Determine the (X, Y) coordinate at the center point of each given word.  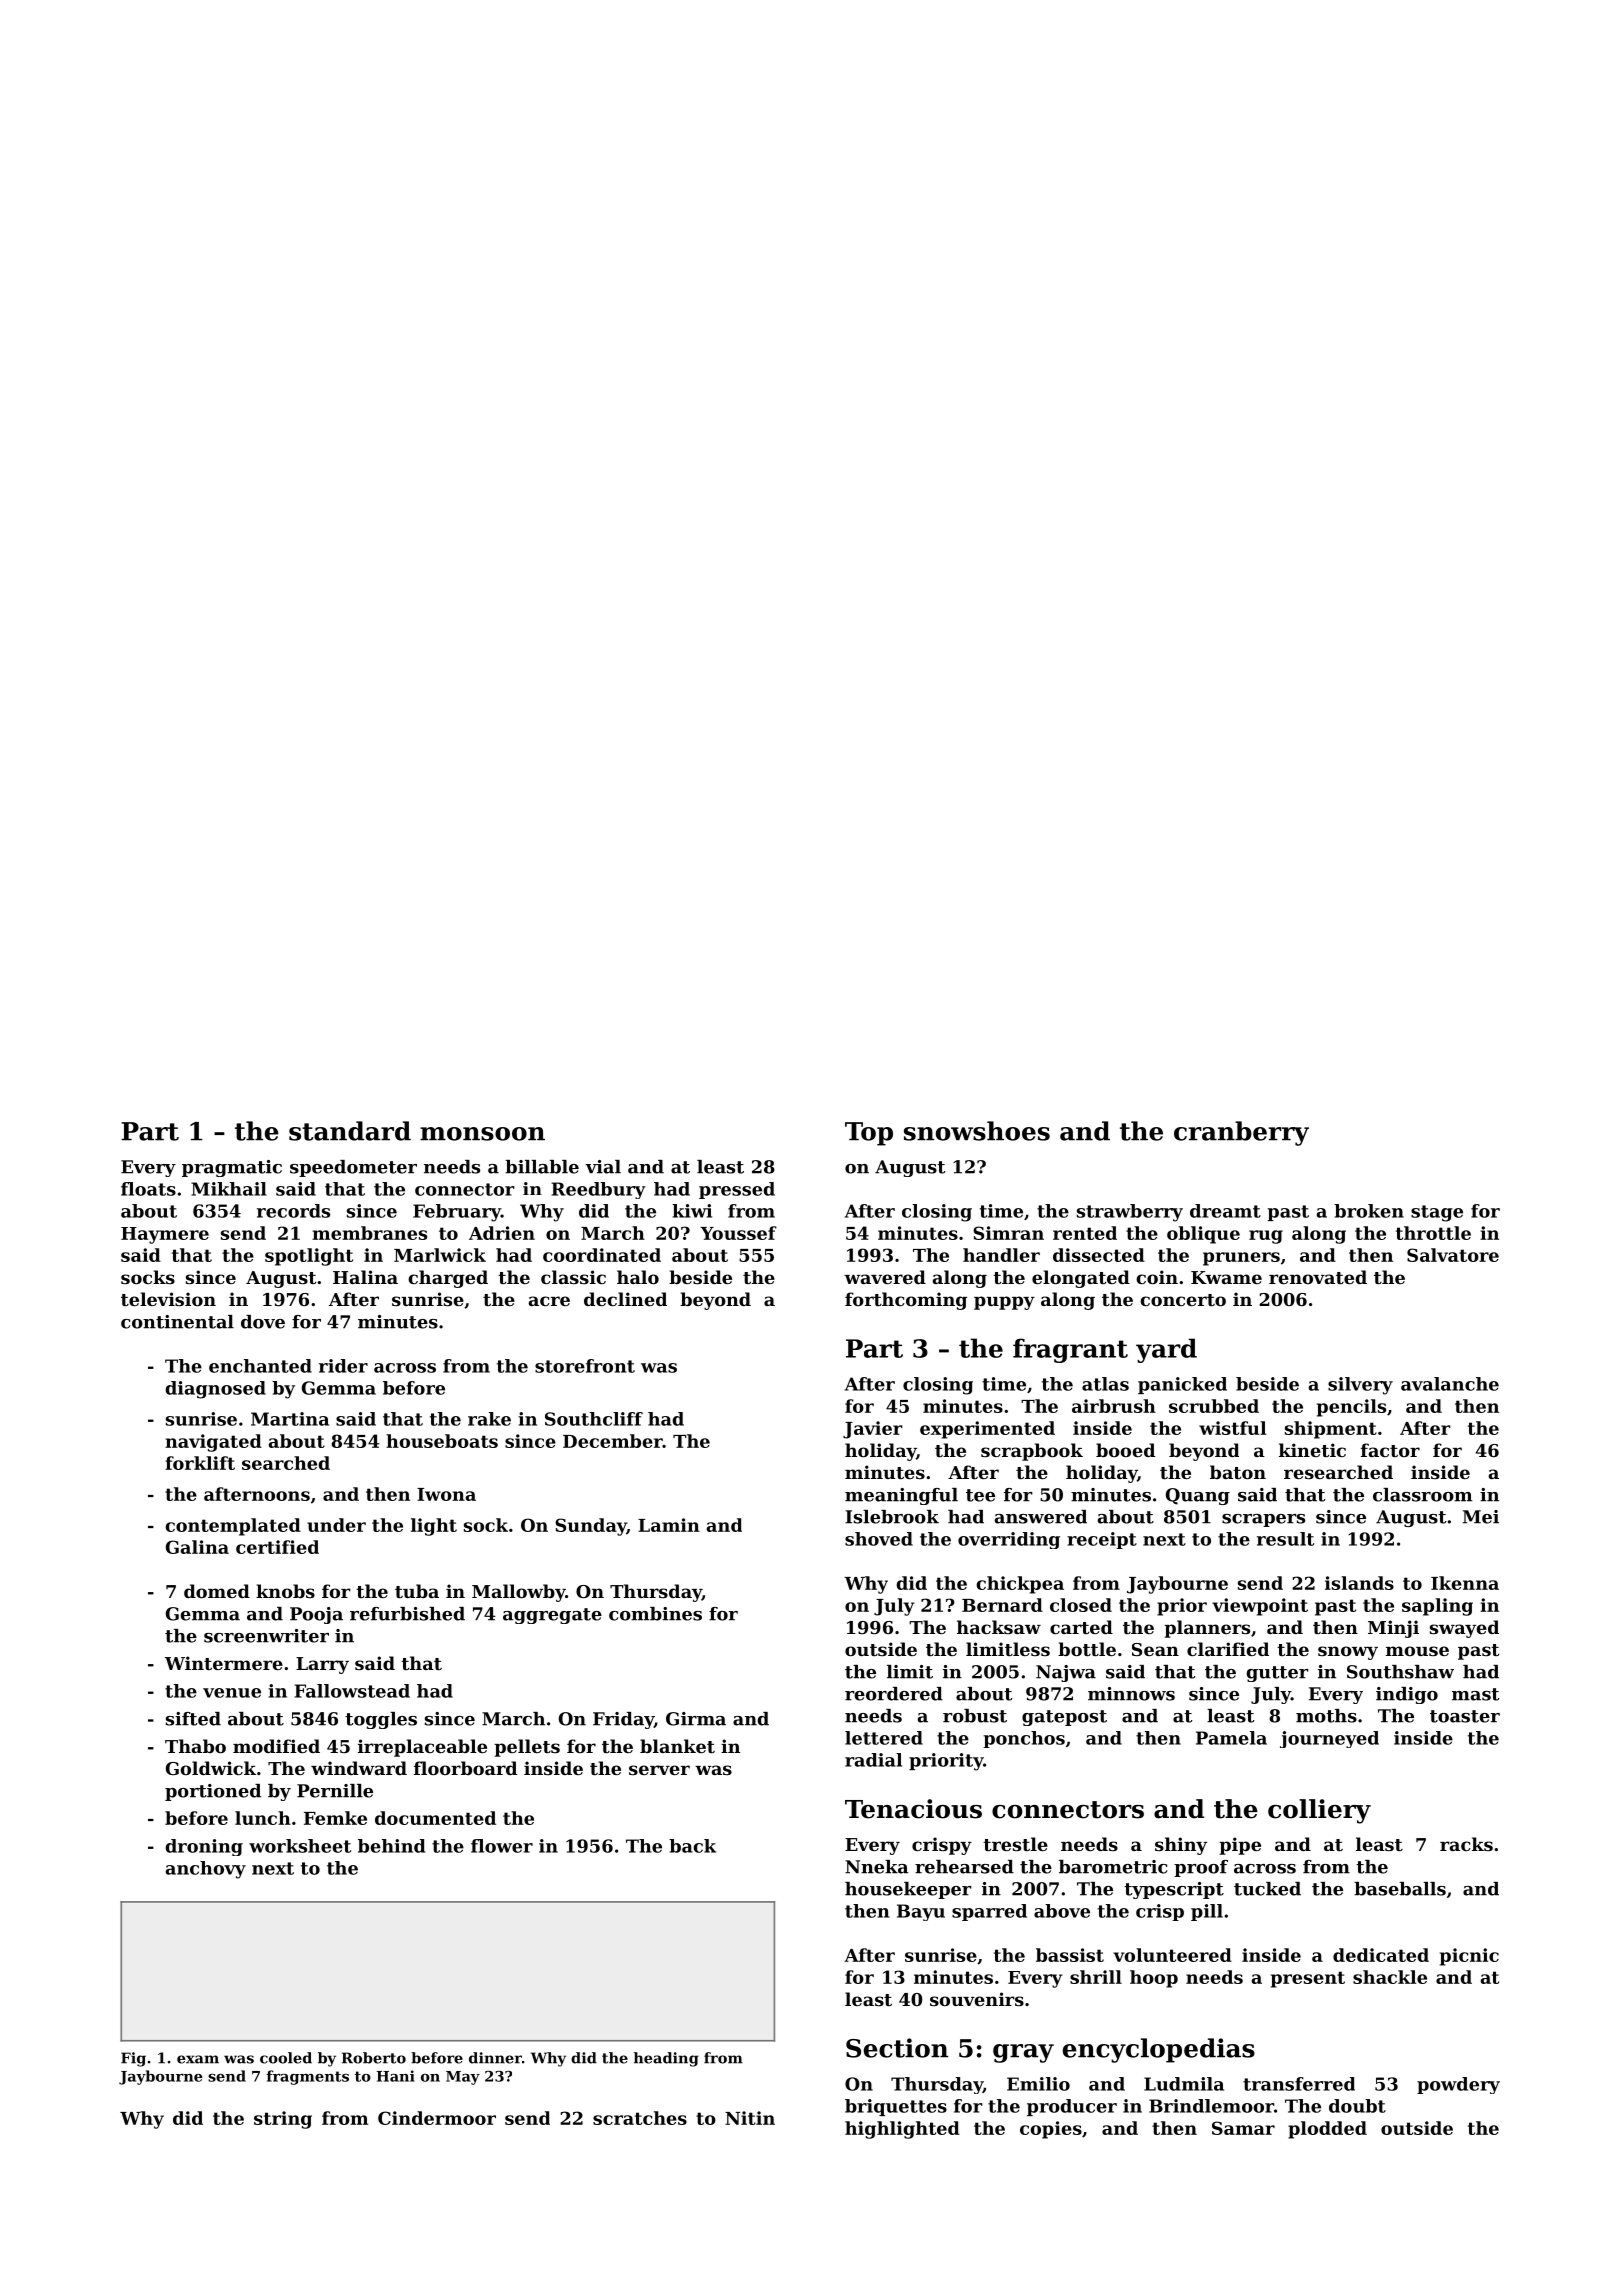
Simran (1008, 1233)
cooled (286, 2058)
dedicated (1381, 1955)
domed (217, 1591)
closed (1081, 1605)
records (293, 1211)
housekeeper (908, 1890)
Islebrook (892, 1517)
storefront (585, 1366)
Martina (290, 1419)
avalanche (1450, 1384)
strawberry (1130, 1213)
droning (204, 1847)
